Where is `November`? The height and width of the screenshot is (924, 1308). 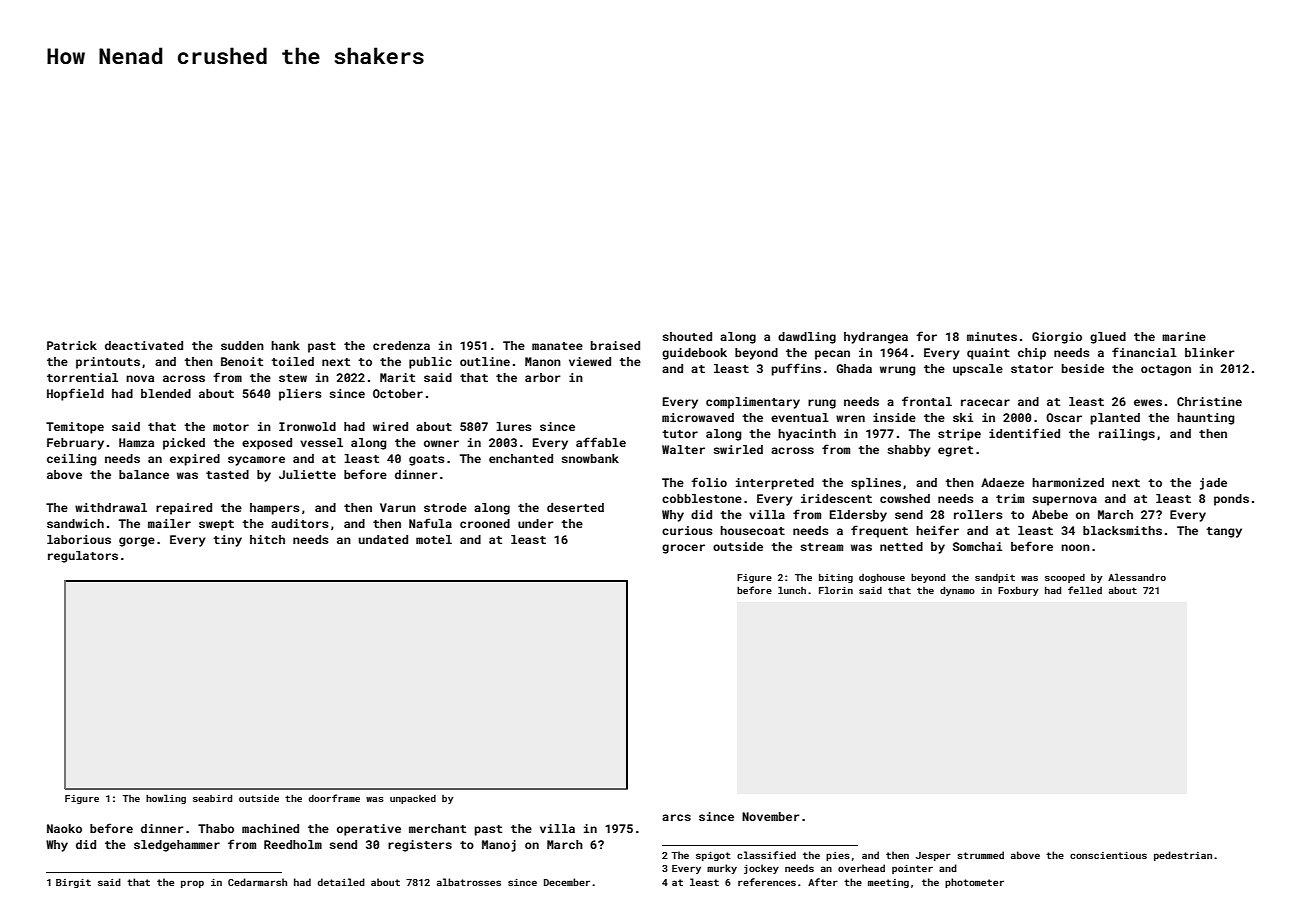
November is located at coordinates (771, 816).
